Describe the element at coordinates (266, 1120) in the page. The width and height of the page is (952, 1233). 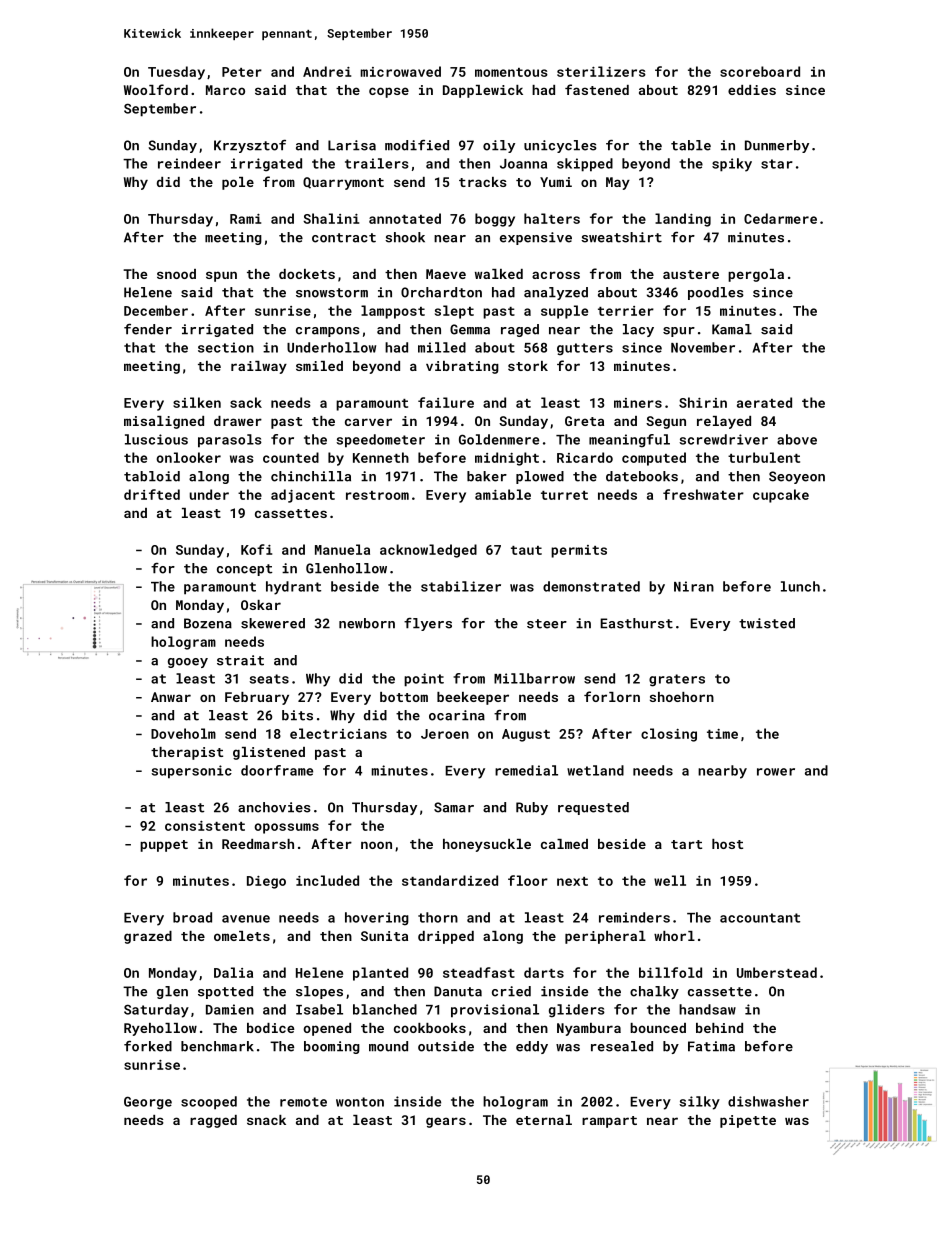
I see `snack` at that location.
